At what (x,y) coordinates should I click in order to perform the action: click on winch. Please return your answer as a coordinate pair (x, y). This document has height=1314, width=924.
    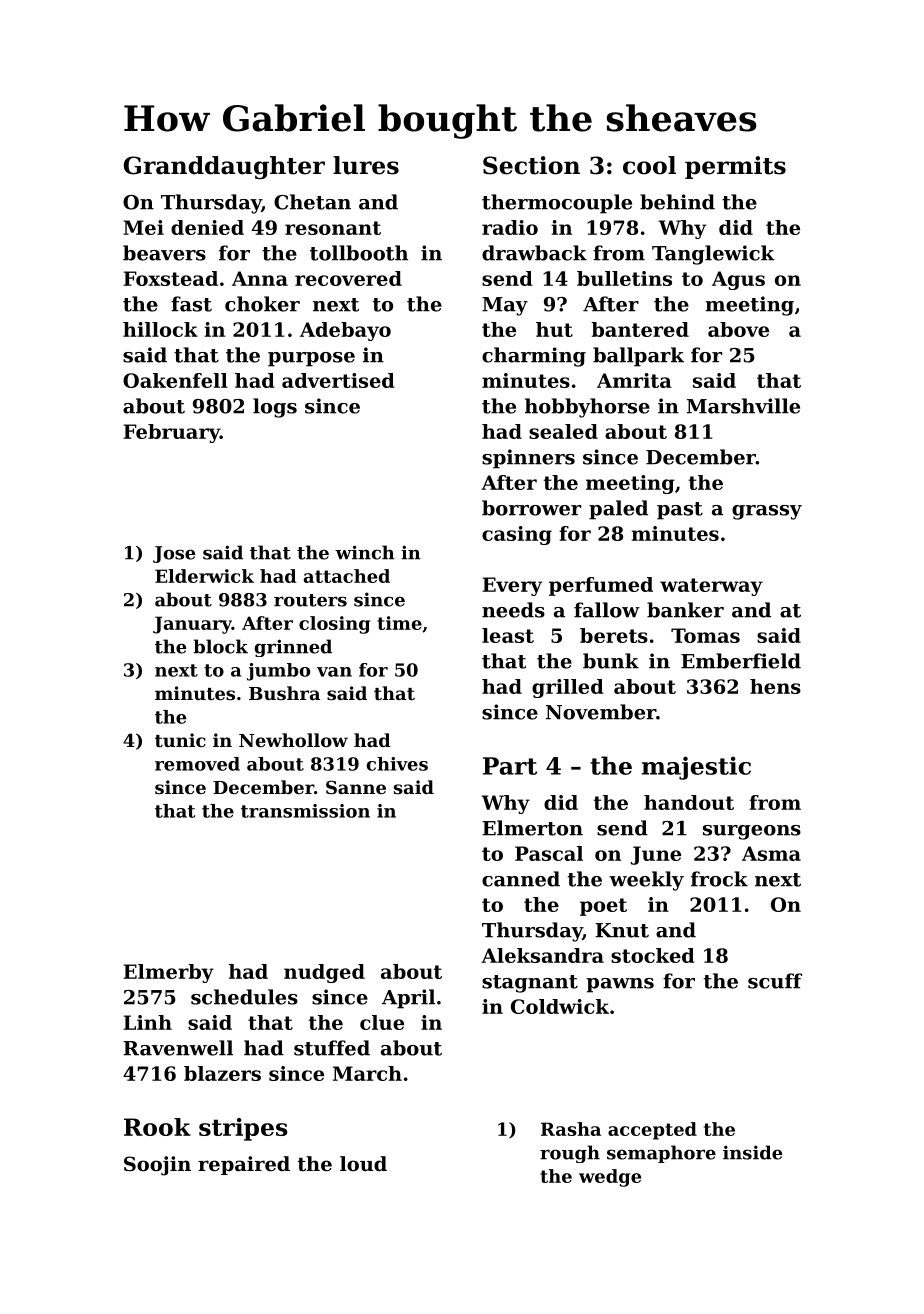
    Looking at the image, I should click on (365, 552).
